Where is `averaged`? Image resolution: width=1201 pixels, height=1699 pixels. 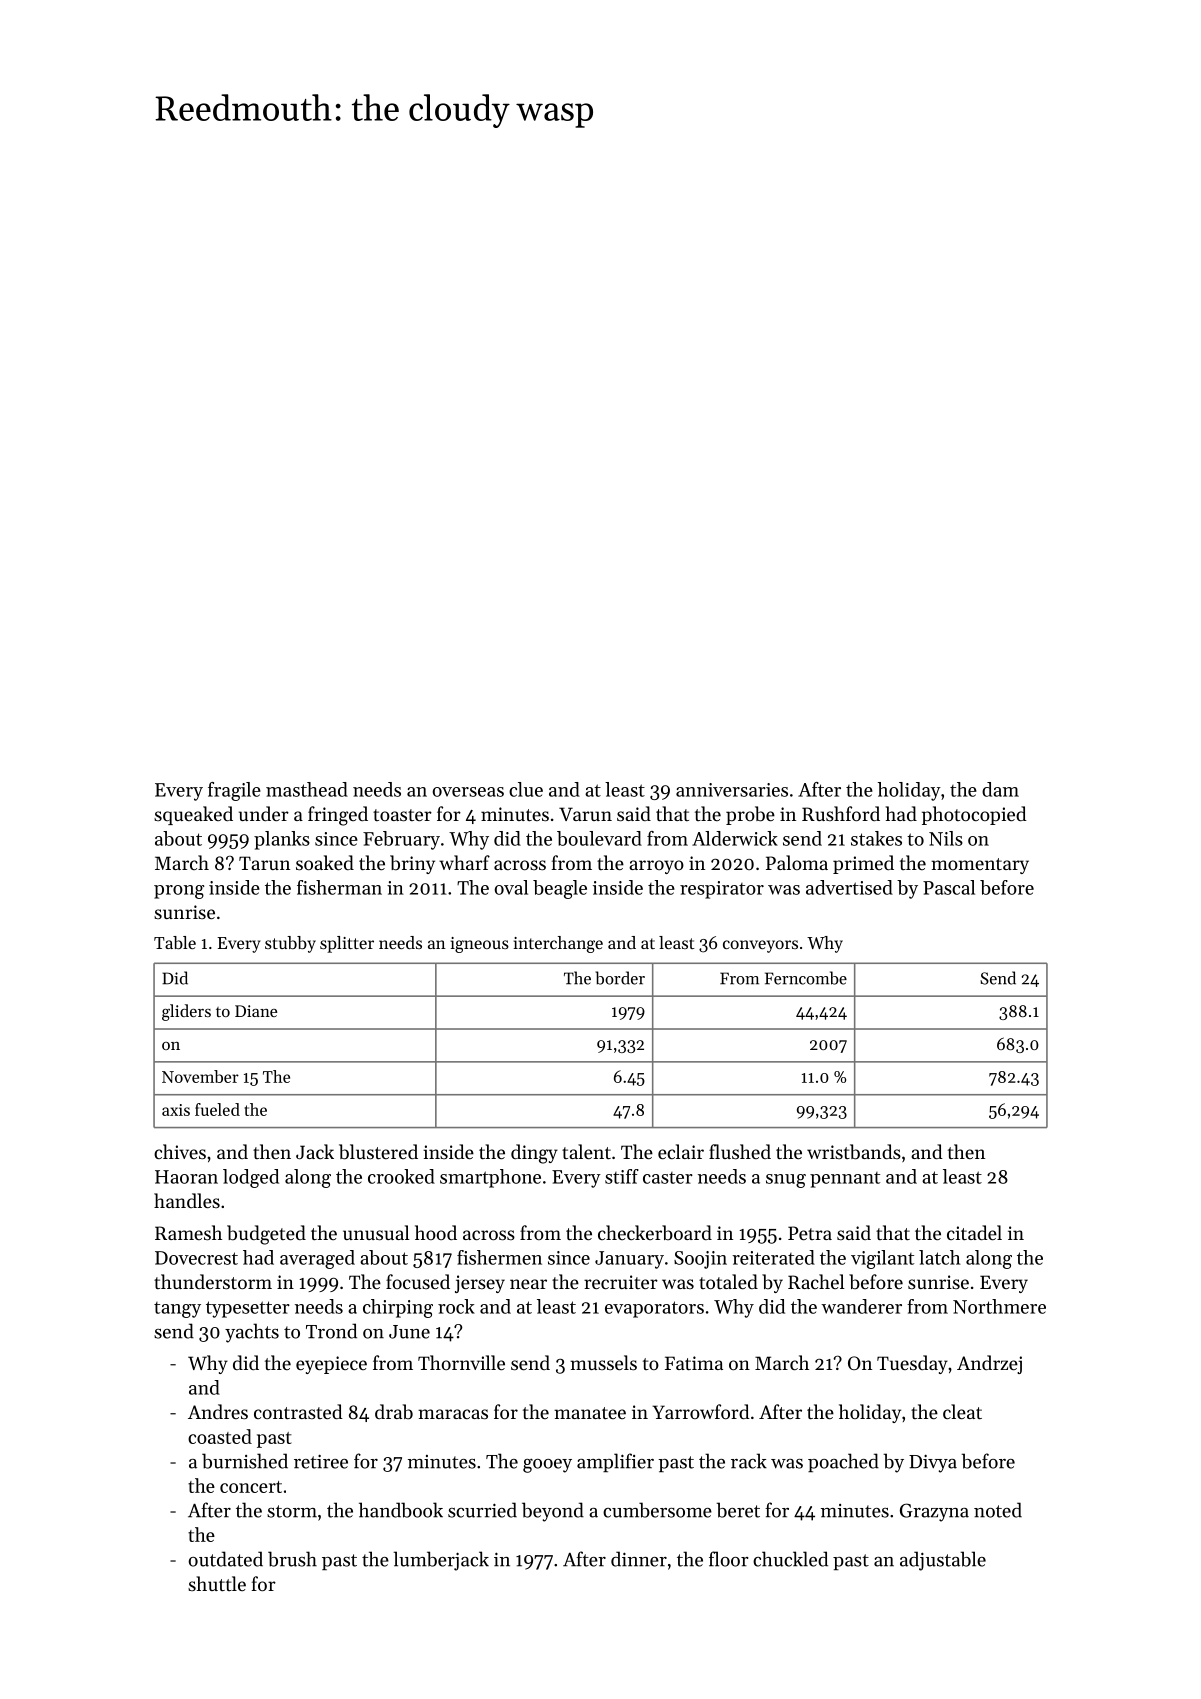
averaged is located at coordinates (317, 1259).
